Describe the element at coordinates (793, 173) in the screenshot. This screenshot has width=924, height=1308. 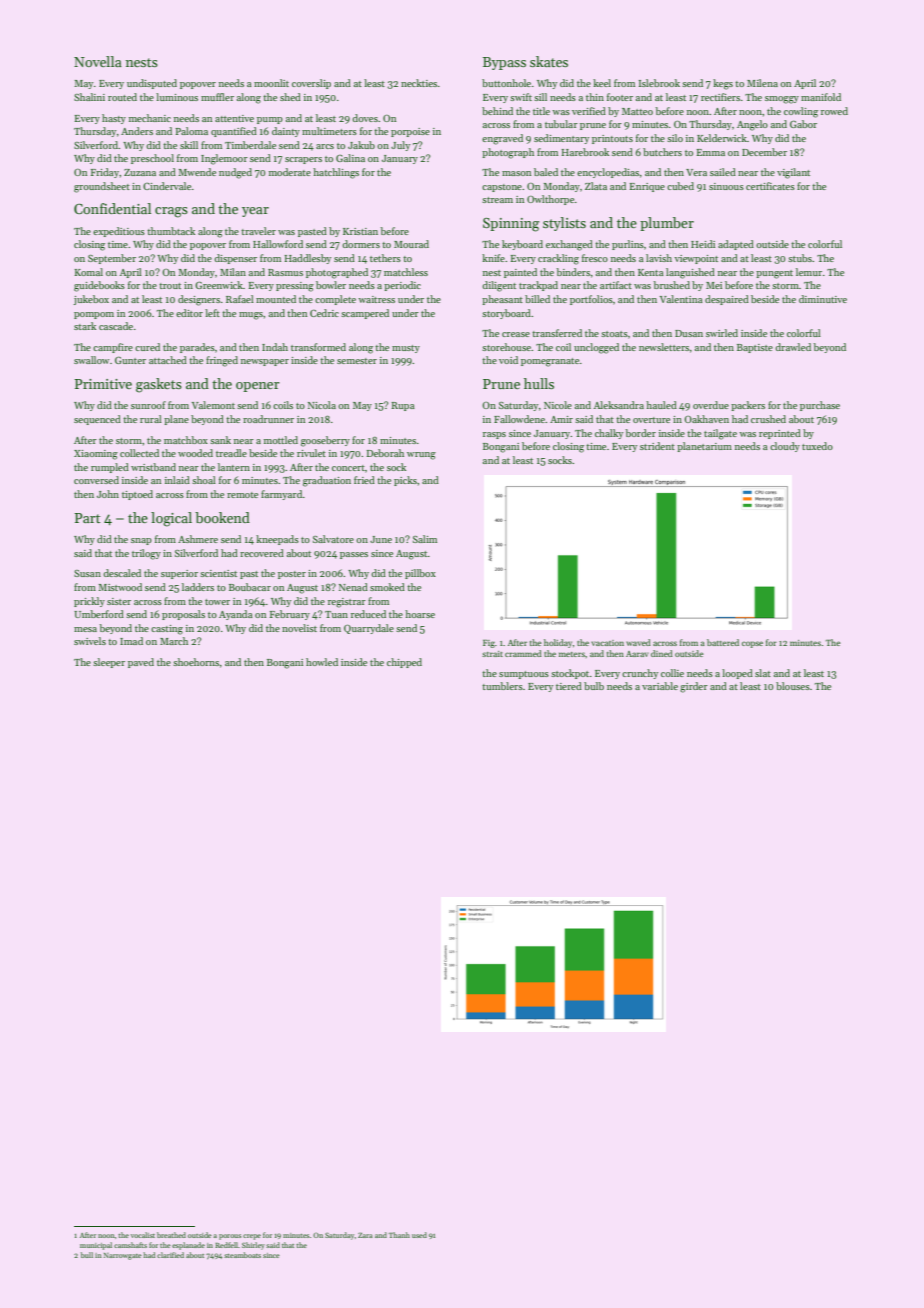
I see `vigilant` at that location.
